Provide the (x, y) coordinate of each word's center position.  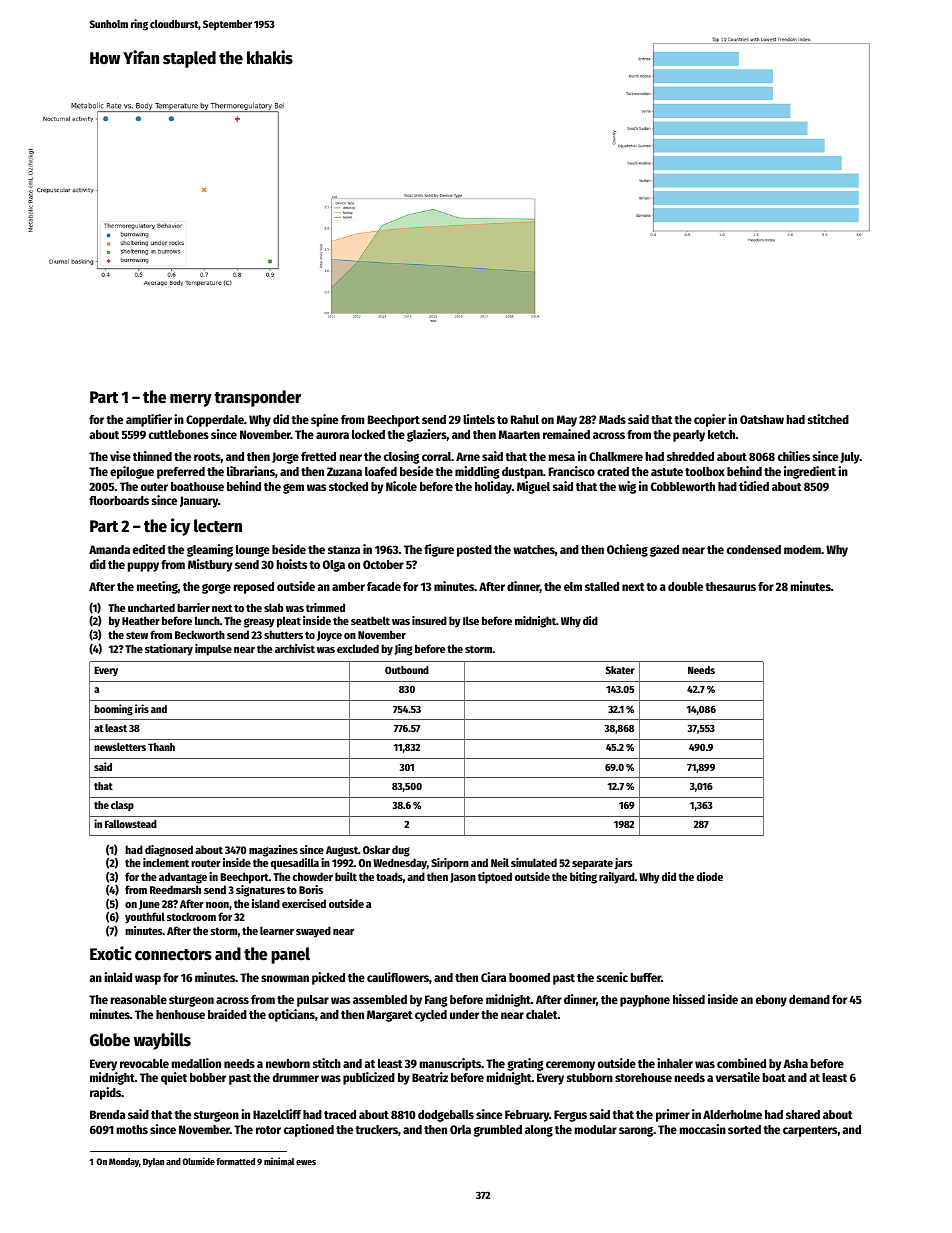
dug (401, 851)
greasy (259, 623)
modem (802, 549)
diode (710, 876)
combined (741, 1063)
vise (120, 456)
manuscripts (451, 1064)
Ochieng (627, 550)
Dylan (153, 1162)
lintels (479, 419)
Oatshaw (762, 419)
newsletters (120, 747)
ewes (306, 1162)
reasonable (139, 999)
